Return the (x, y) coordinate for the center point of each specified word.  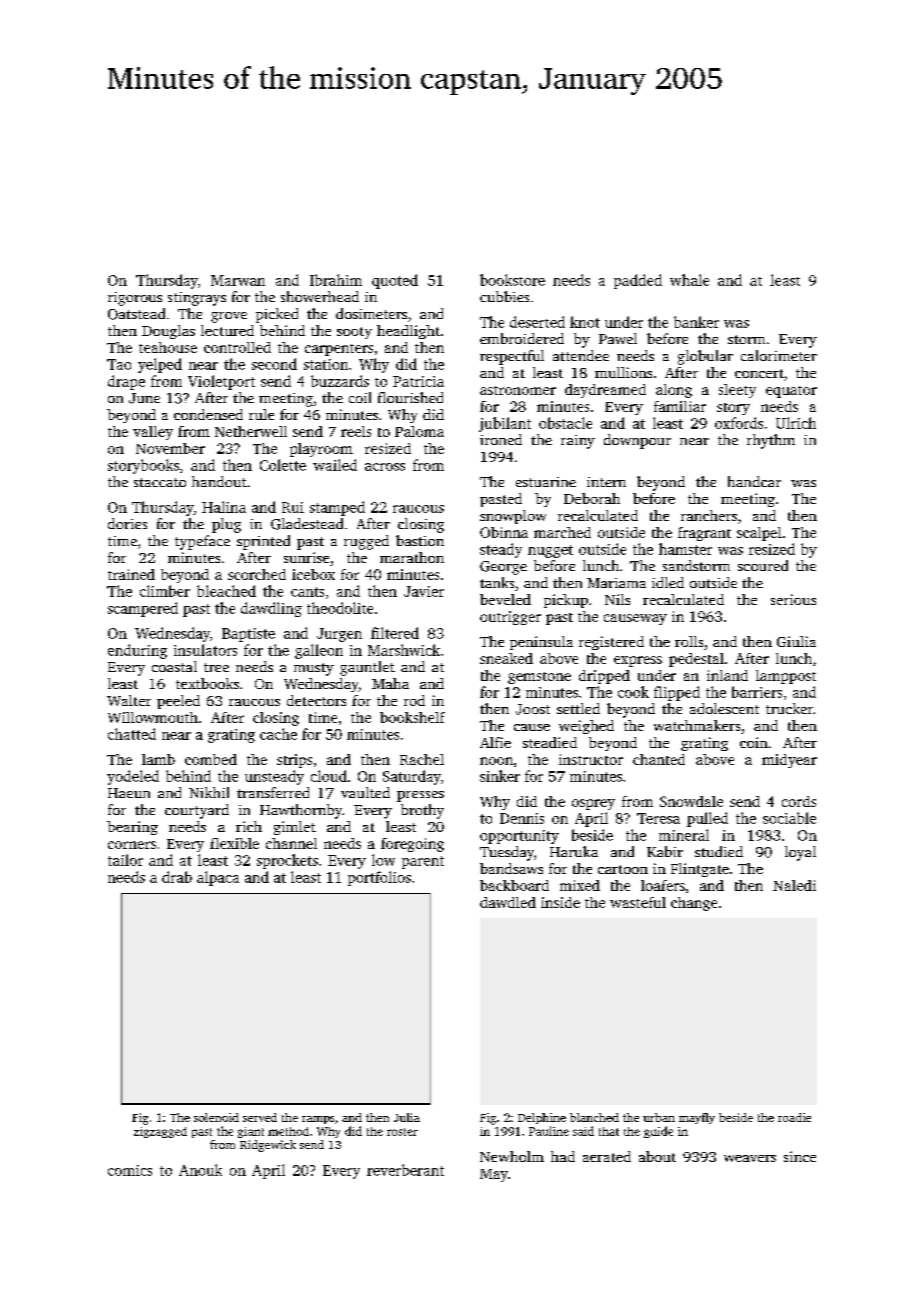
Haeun (129, 793)
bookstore (512, 280)
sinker (500, 776)
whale (689, 280)
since (800, 1156)
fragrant (704, 534)
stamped (337, 508)
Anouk (200, 1170)
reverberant (405, 1170)
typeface (202, 542)
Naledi (794, 885)
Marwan (238, 280)
